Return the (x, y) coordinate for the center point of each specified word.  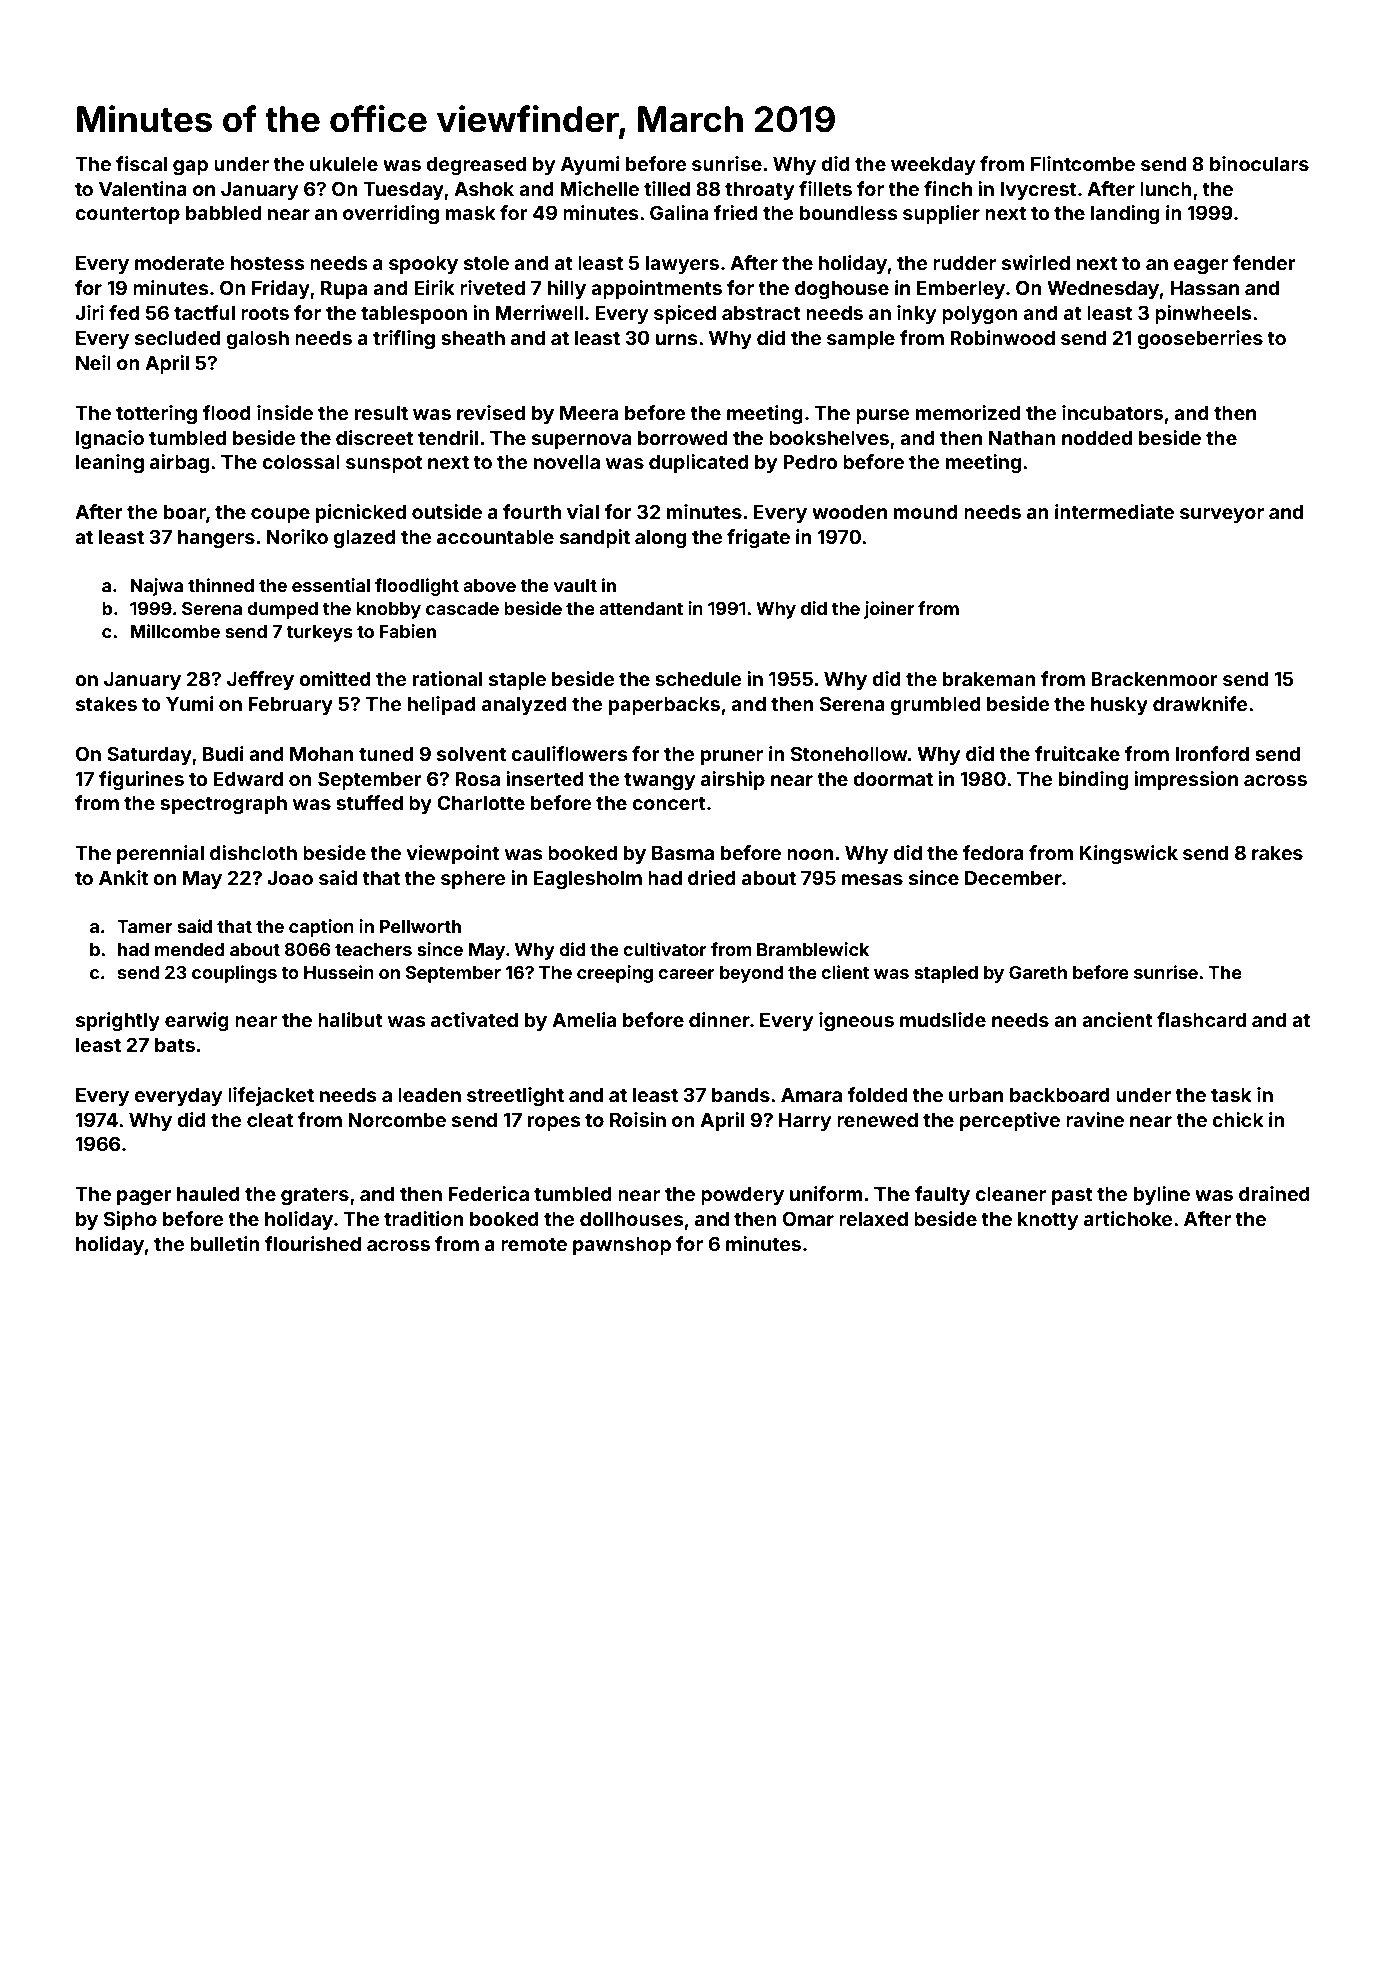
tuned (386, 754)
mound (926, 512)
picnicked (361, 513)
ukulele (344, 164)
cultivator (665, 949)
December (1013, 877)
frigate (758, 538)
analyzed (524, 706)
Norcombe (397, 1120)
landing (1125, 214)
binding (1093, 780)
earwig (197, 1021)
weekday (933, 166)
